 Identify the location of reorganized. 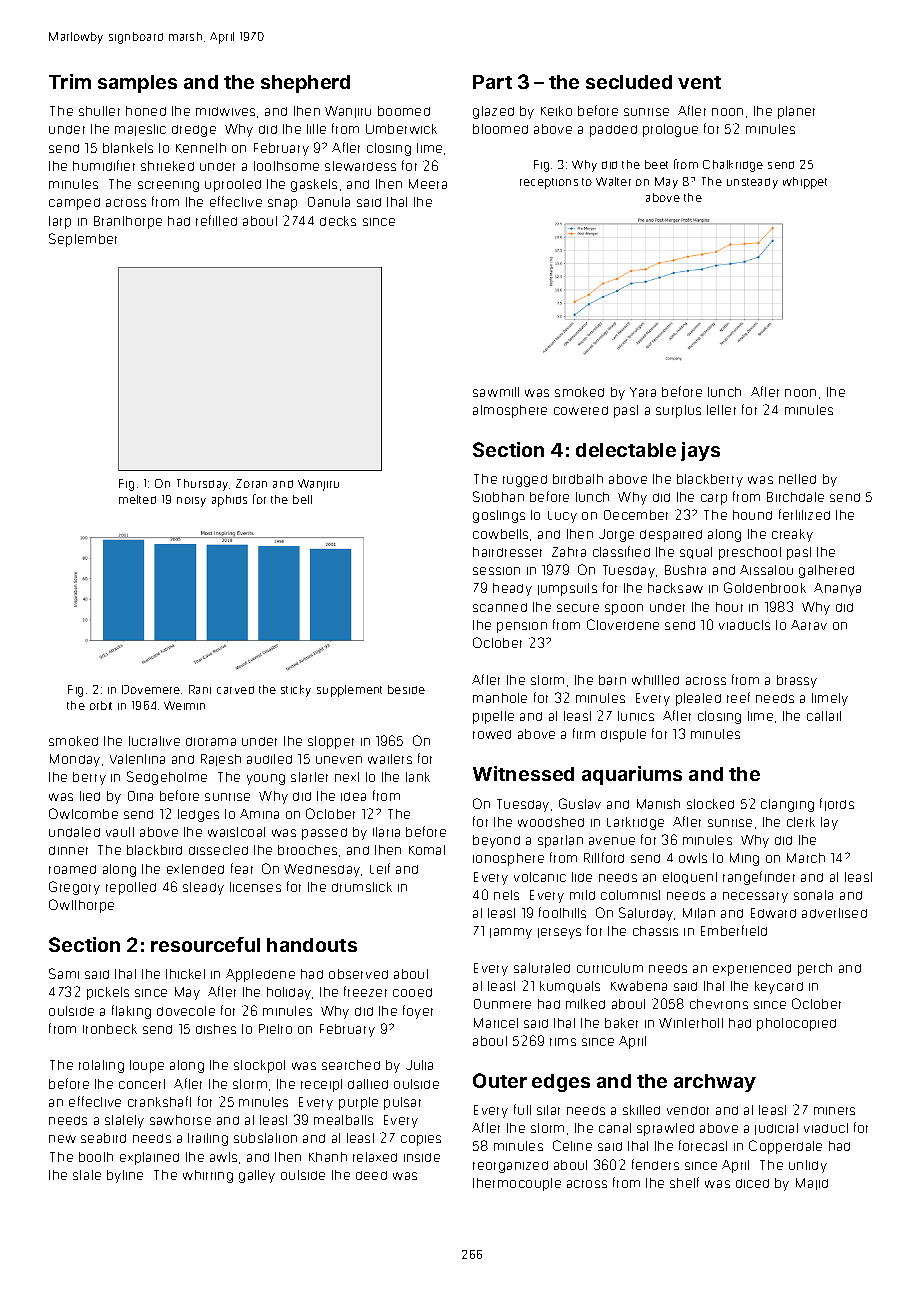
(510, 1167).
